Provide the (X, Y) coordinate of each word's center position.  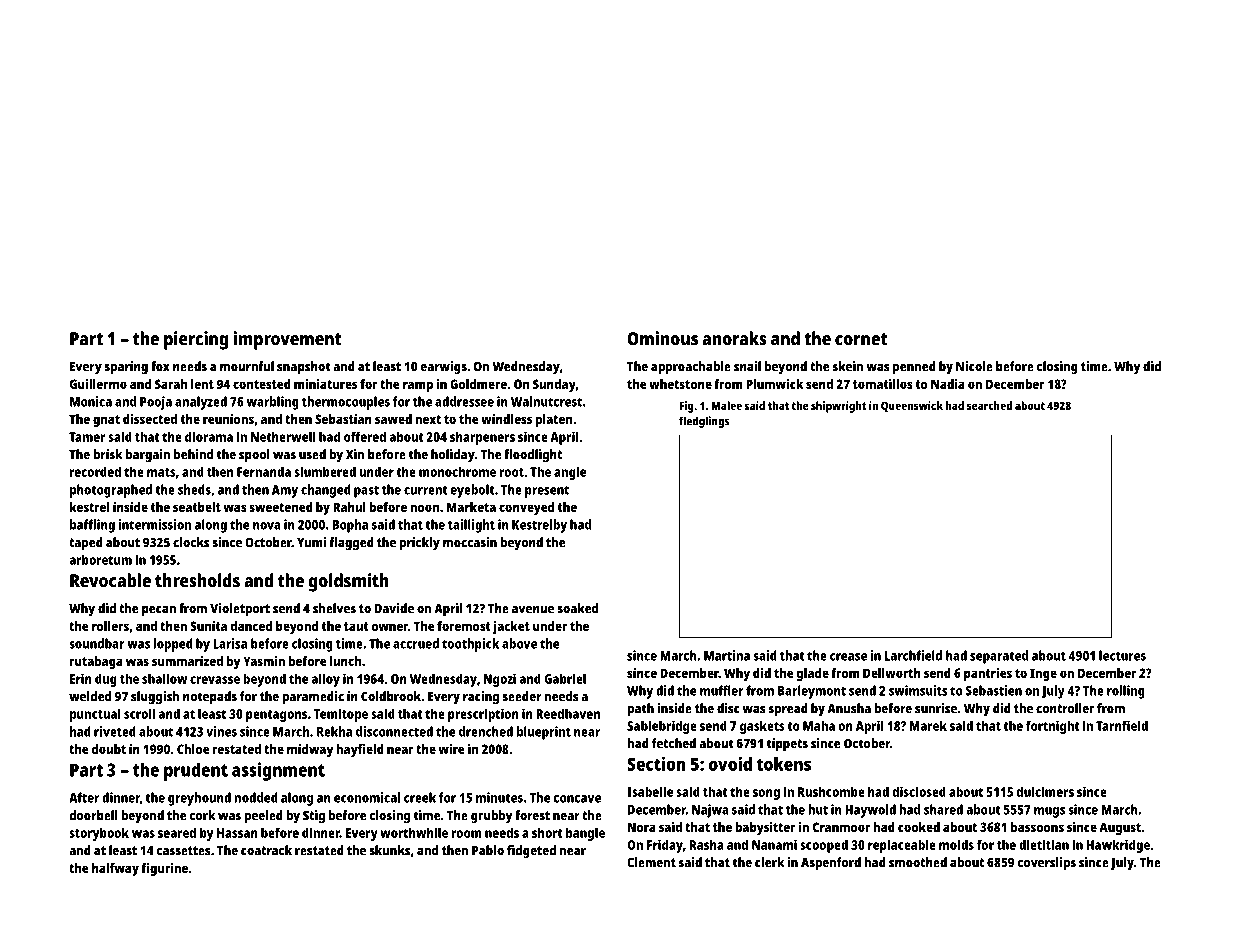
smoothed (918, 862)
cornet (861, 339)
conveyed (526, 508)
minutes (499, 797)
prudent (196, 771)
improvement (287, 340)
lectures (1122, 655)
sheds (194, 489)
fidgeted (531, 852)
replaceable (902, 846)
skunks (389, 850)
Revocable (110, 580)
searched (989, 405)
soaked (577, 608)
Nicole (974, 366)
